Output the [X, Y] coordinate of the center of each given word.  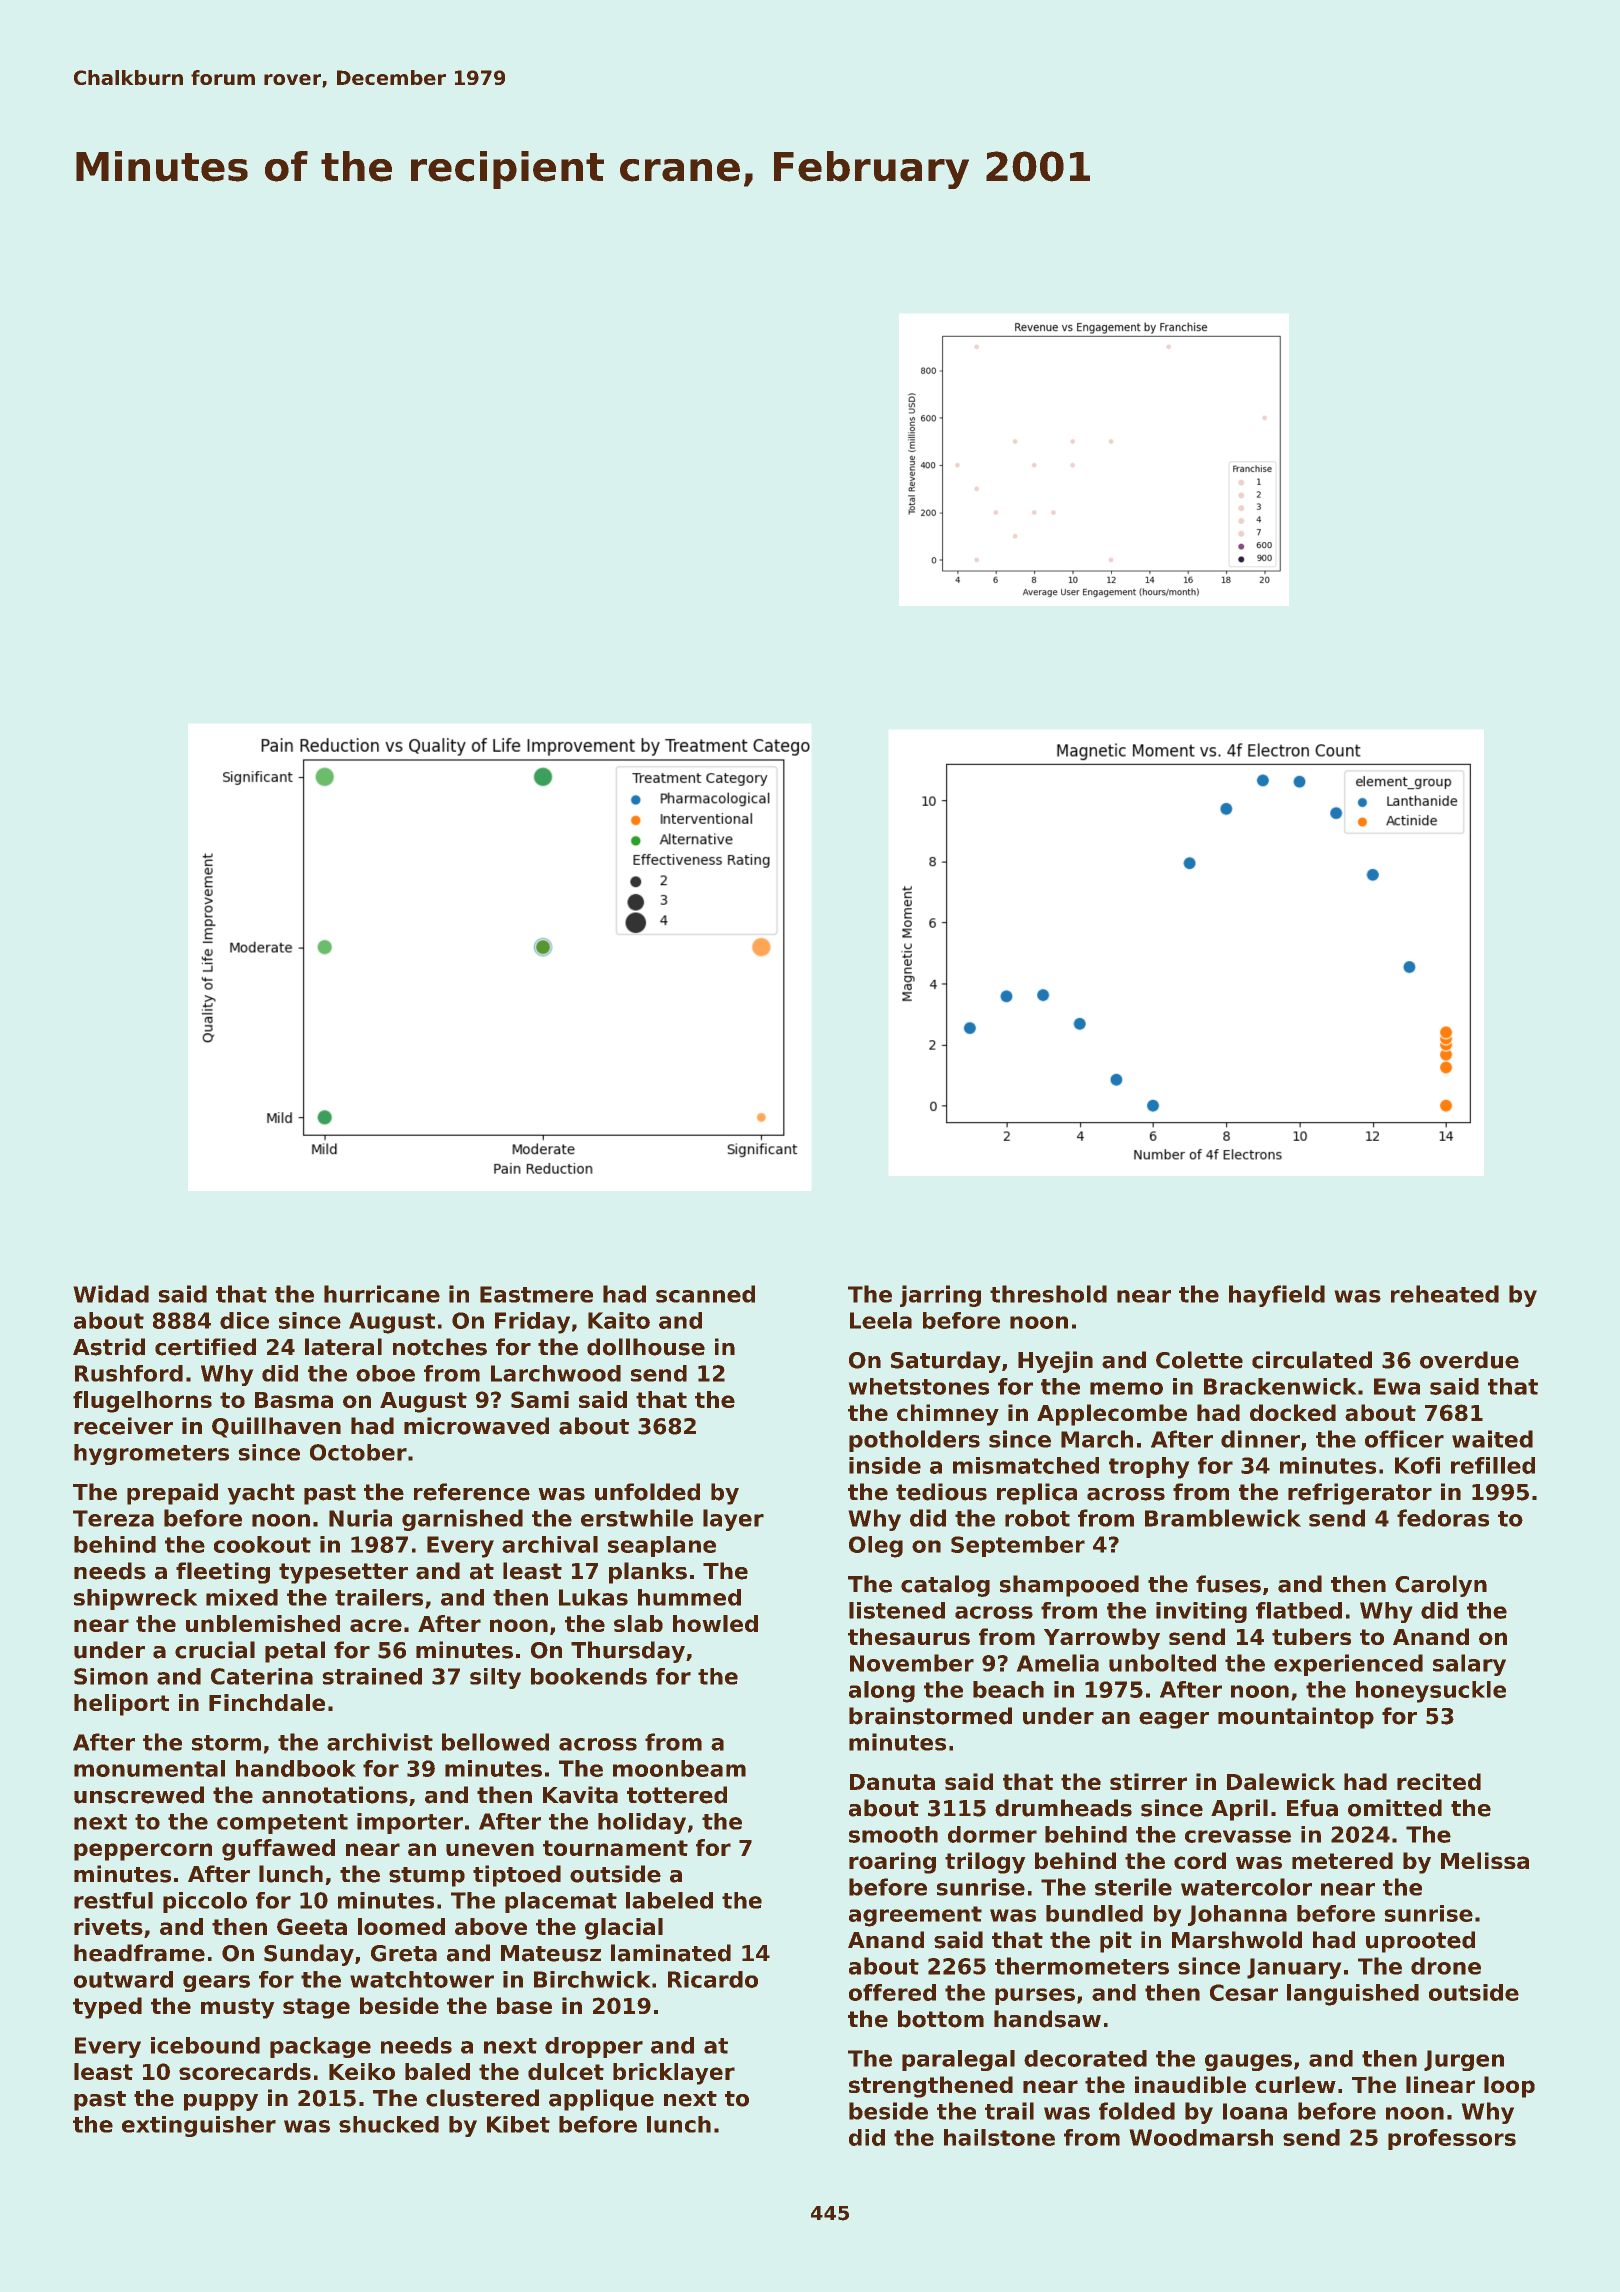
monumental [149, 1768]
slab [638, 1623]
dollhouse [646, 1347]
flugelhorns [142, 1402]
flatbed [1299, 1610]
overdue [1469, 1360]
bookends [589, 1676]
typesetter [343, 1573]
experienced [1348, 1665]
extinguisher [199, 2126]
